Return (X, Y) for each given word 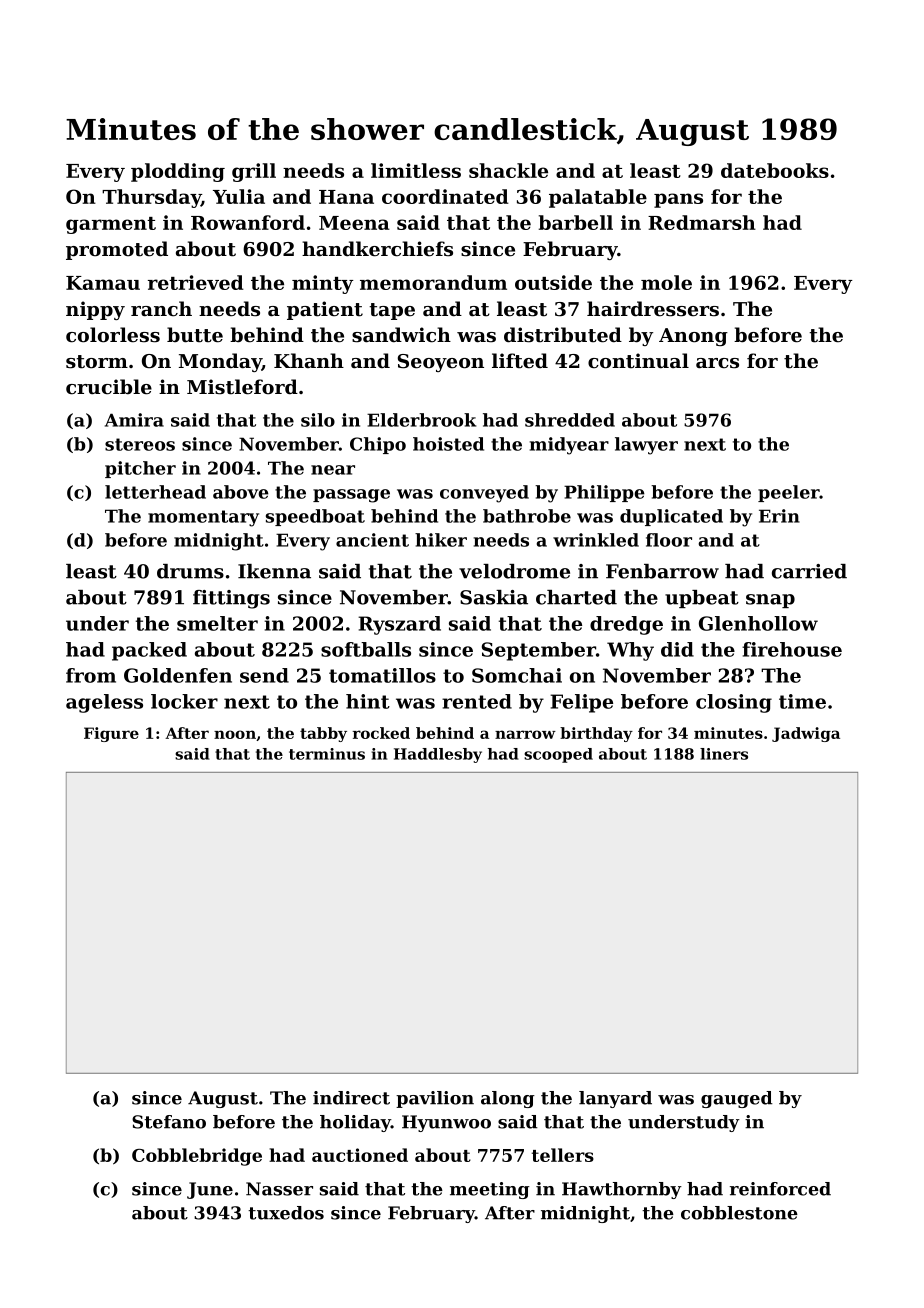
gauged (737, 1099)
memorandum (433, 282)
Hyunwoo (446, 1123)
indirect (351, 1098)
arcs (717, 363)
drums (190, 571)
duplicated (671, 517)
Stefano (169, 1122)
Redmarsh (702, 222)
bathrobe (527, 516)
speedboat (315, 517)
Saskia (494, 597)
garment (111, 225)
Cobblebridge (197, 1157)
